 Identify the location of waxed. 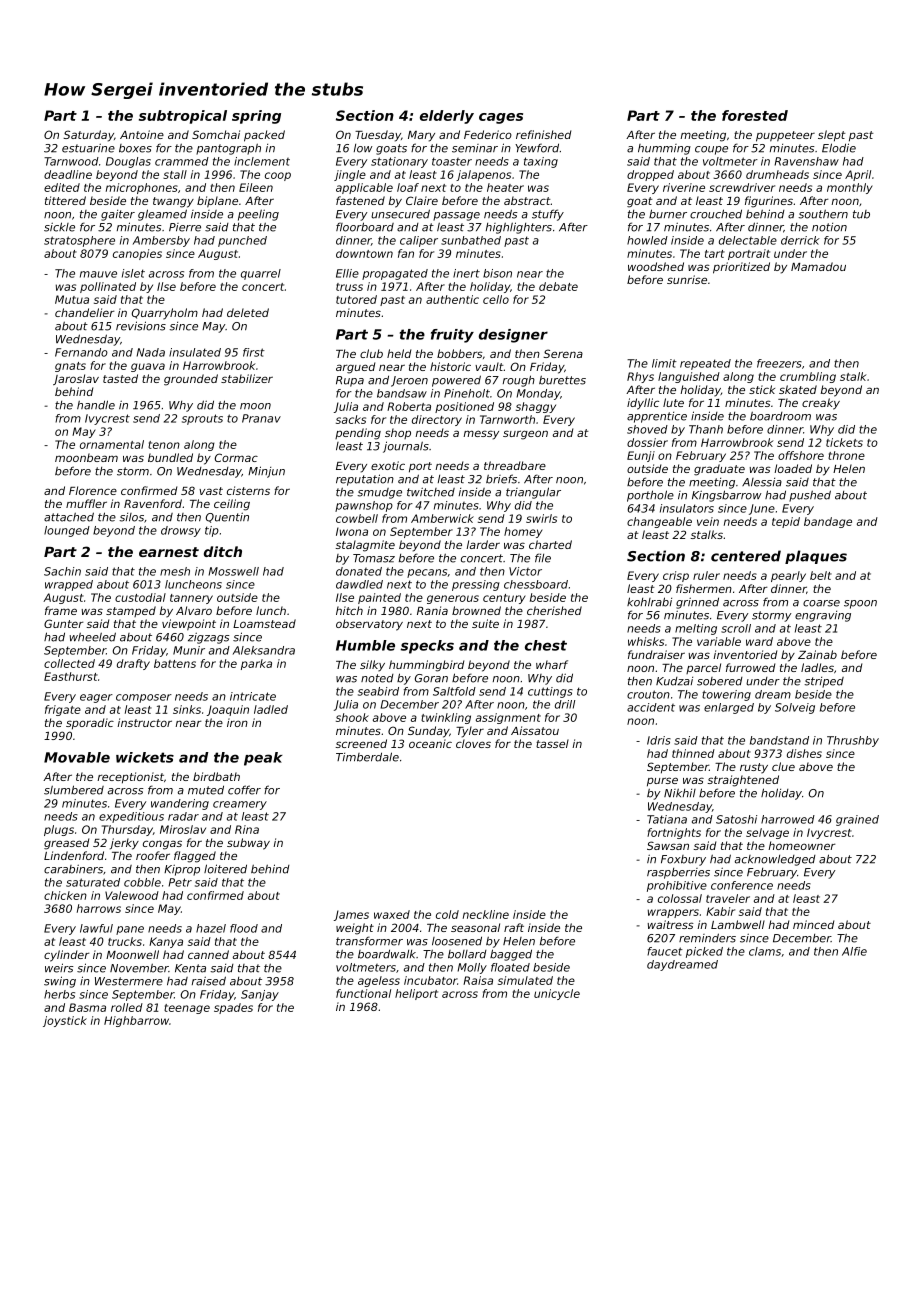
(392, 914).
